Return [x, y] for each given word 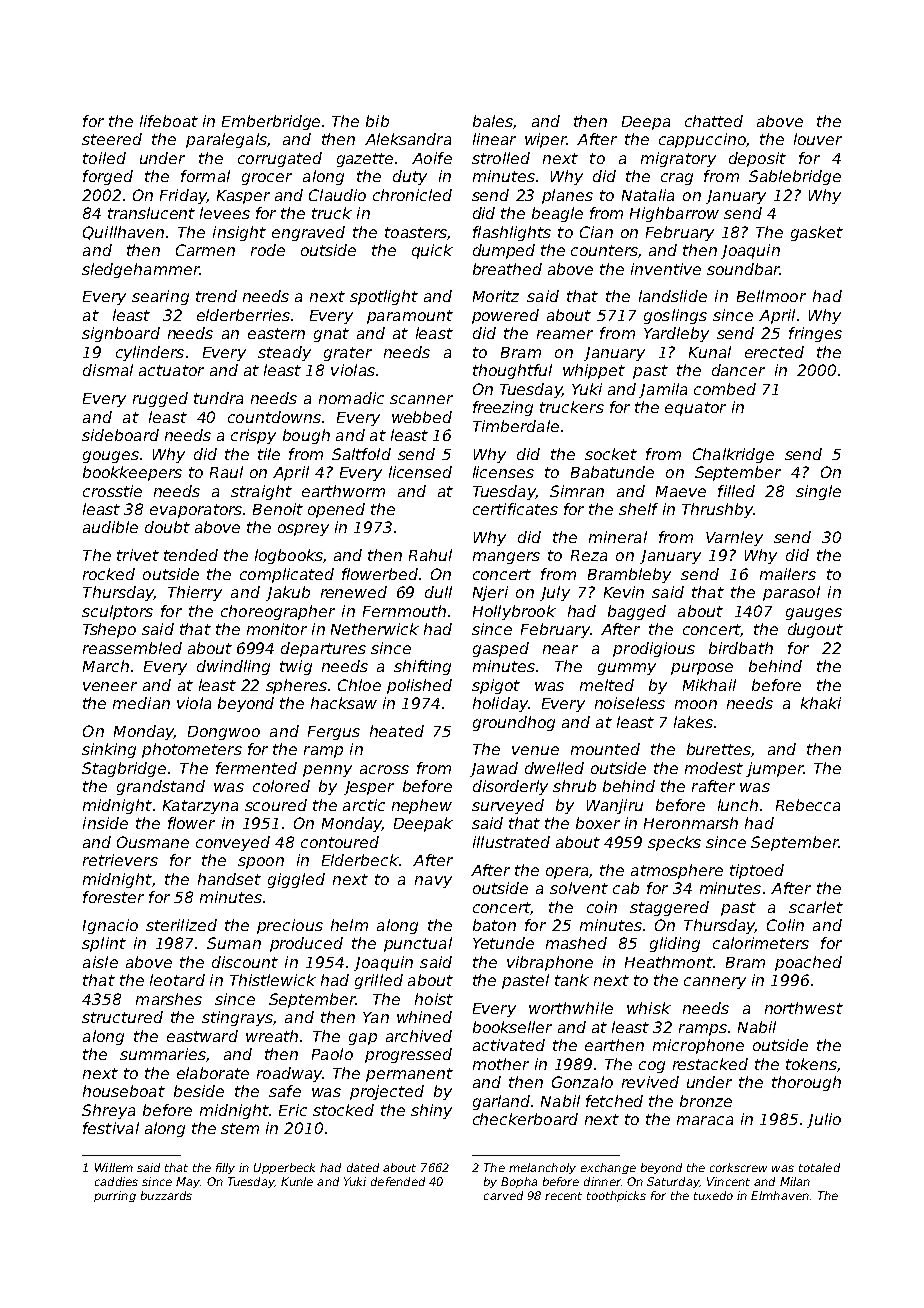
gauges [814, 614]
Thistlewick [273, 980]
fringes [815, 334]
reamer [565, 334]
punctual [418, 944]
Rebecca [808, 805]
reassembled [132, 648]
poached [808, 963]
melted [607, 685]
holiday [500, 704]
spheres [296, 686]
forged [108, 177]
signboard [121, 334]
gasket [817, 233]
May [188, 1182]
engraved [308, 233]
